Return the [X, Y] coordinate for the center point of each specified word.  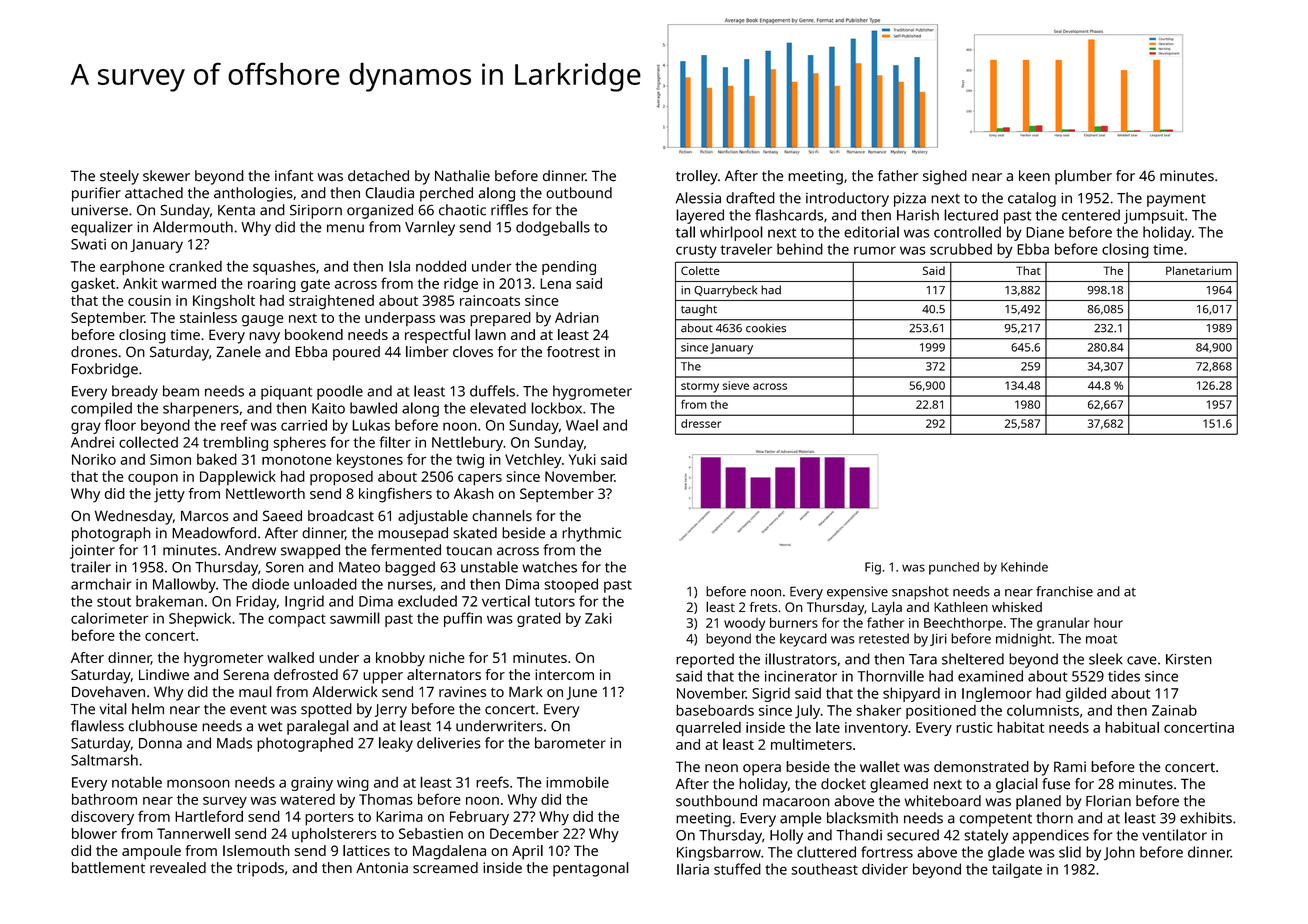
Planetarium [1199, 270]
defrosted [306, 674]
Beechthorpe [963, 624]
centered [1091, 215]
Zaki [598, 618]
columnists [1043, 710]
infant [294, 176]
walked [290, 657]
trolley [697, 177]
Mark [526, 692]
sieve [736, 385]
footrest [573, 352]
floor [120, 425]
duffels [492, 391]
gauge [263, 321]
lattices [366, 850]
